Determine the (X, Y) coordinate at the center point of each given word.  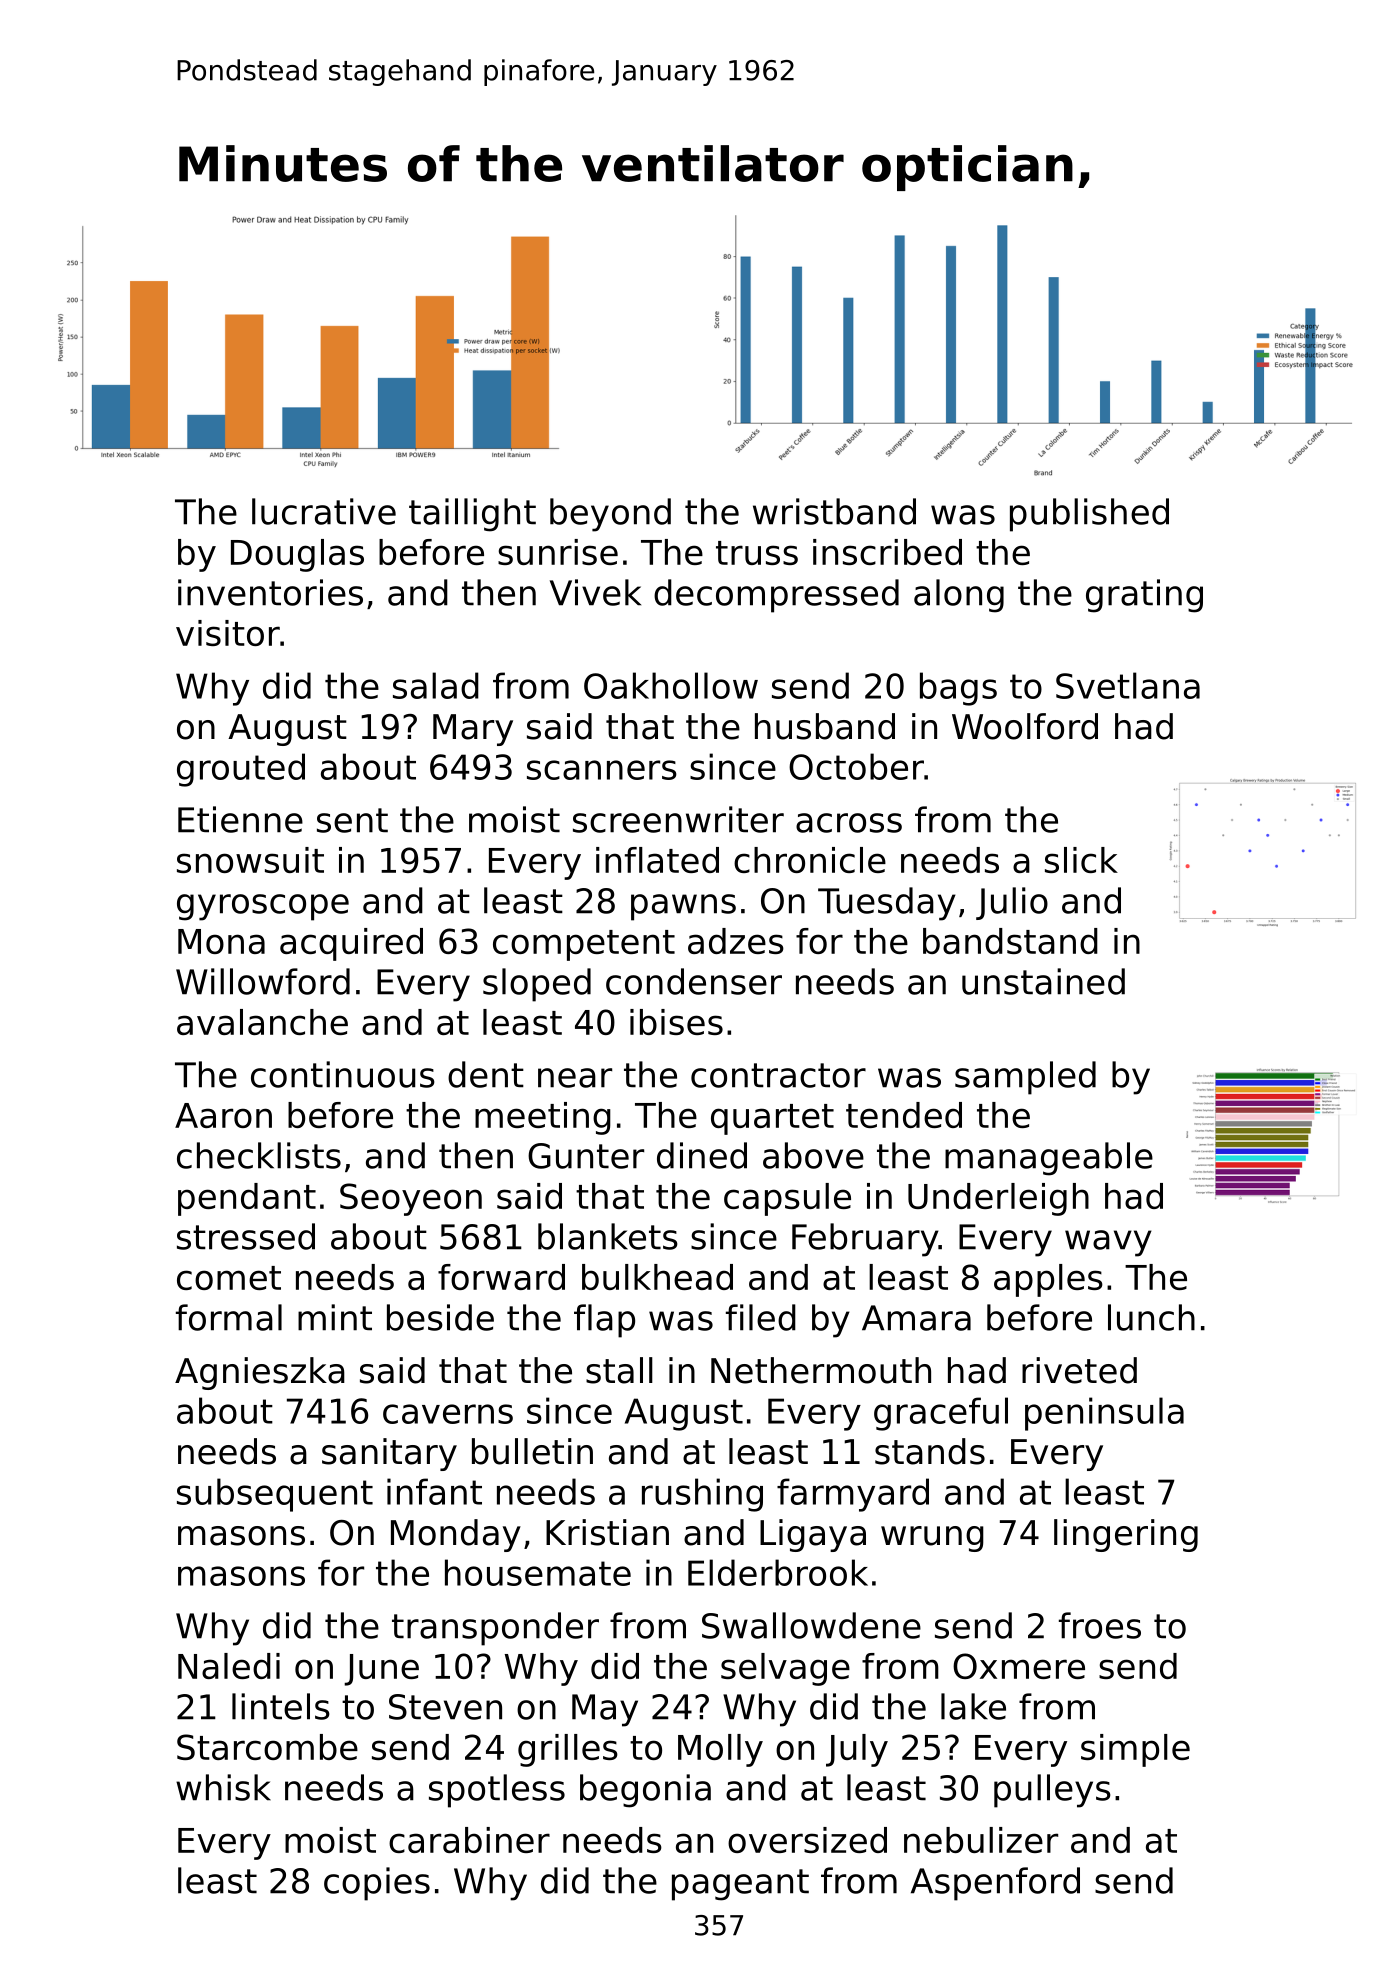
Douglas (297, 555)
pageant (740, 1885)
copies (377, 1884)
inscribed (887, 552)
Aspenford (995, 1884)
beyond (610, 515)
